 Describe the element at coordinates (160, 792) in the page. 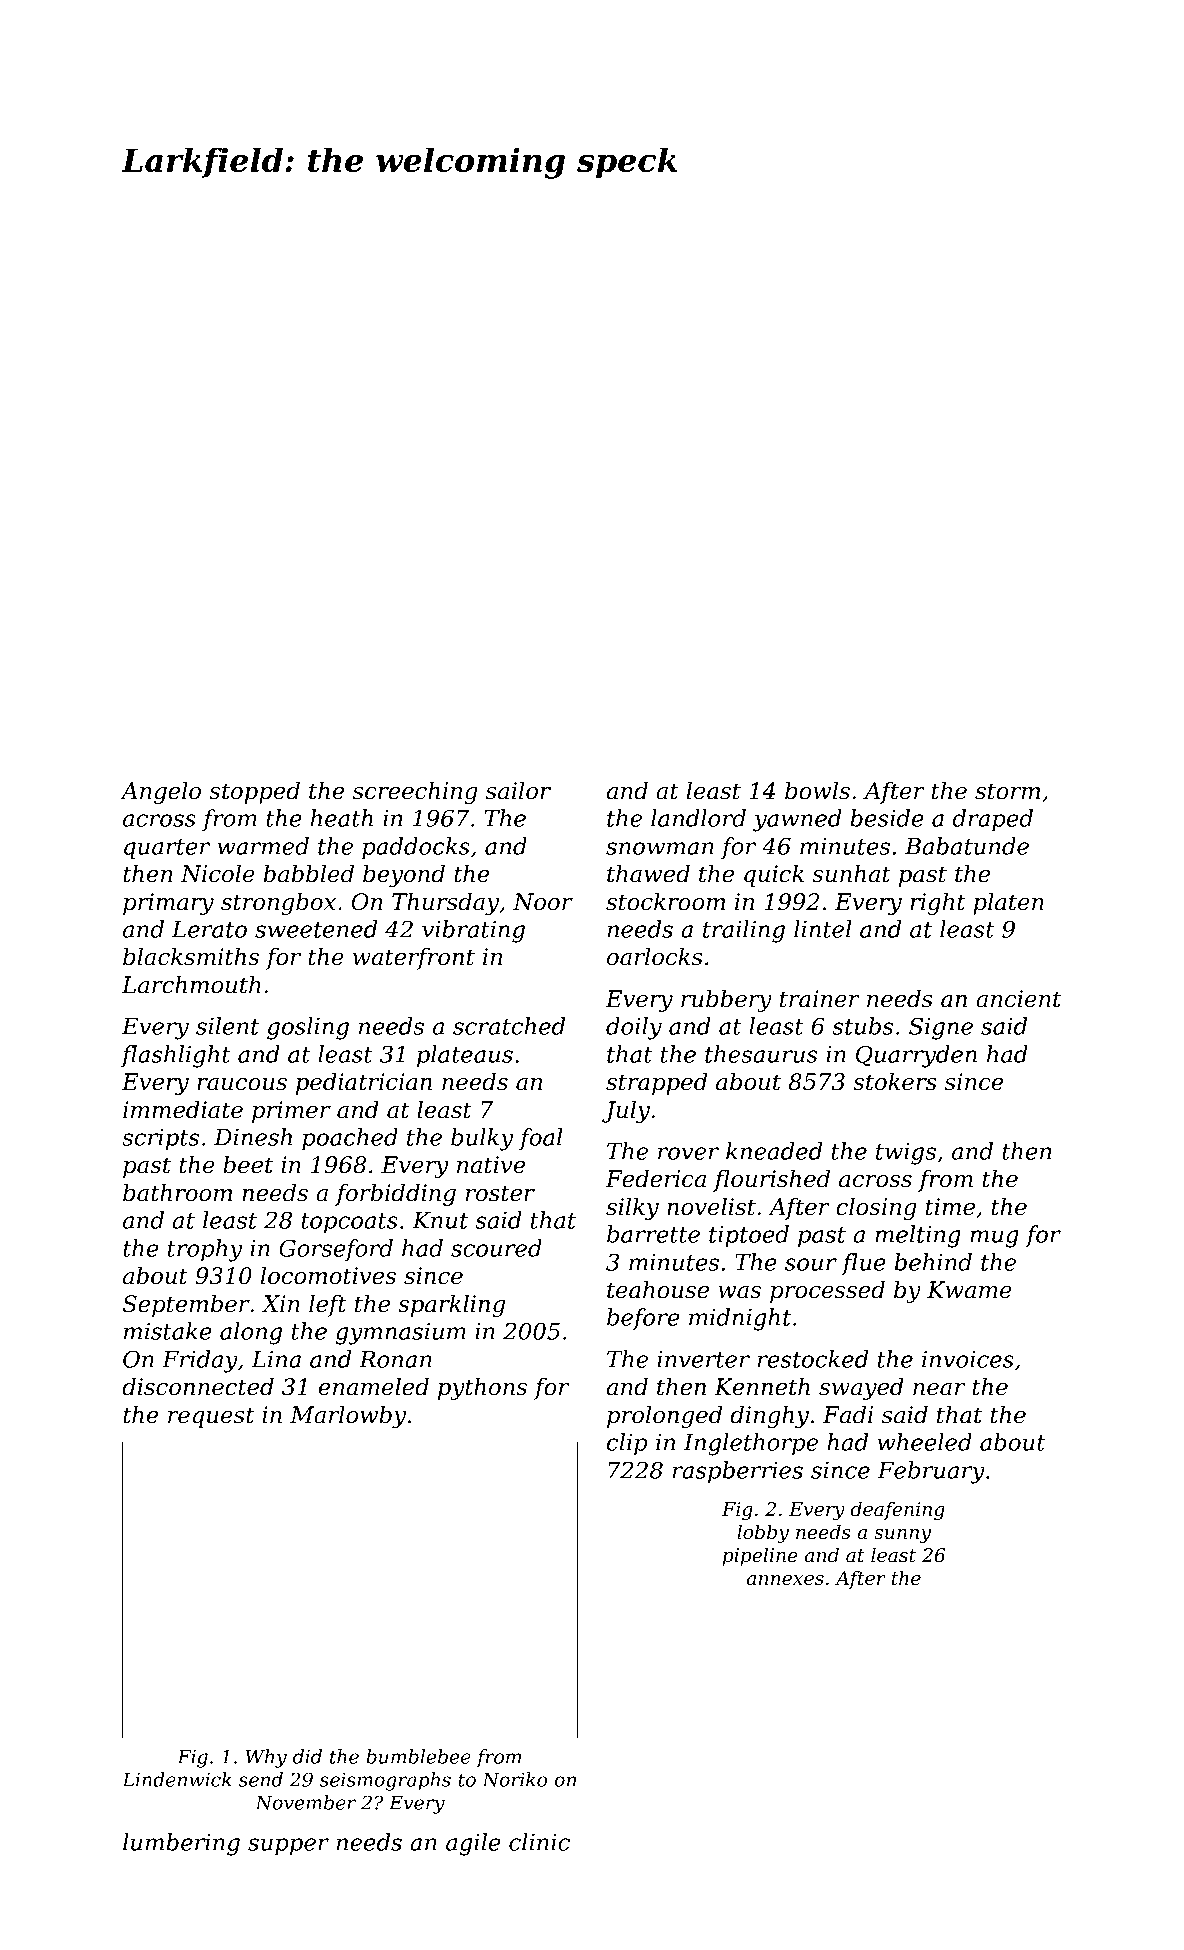

I see `Angelo` at that location.
